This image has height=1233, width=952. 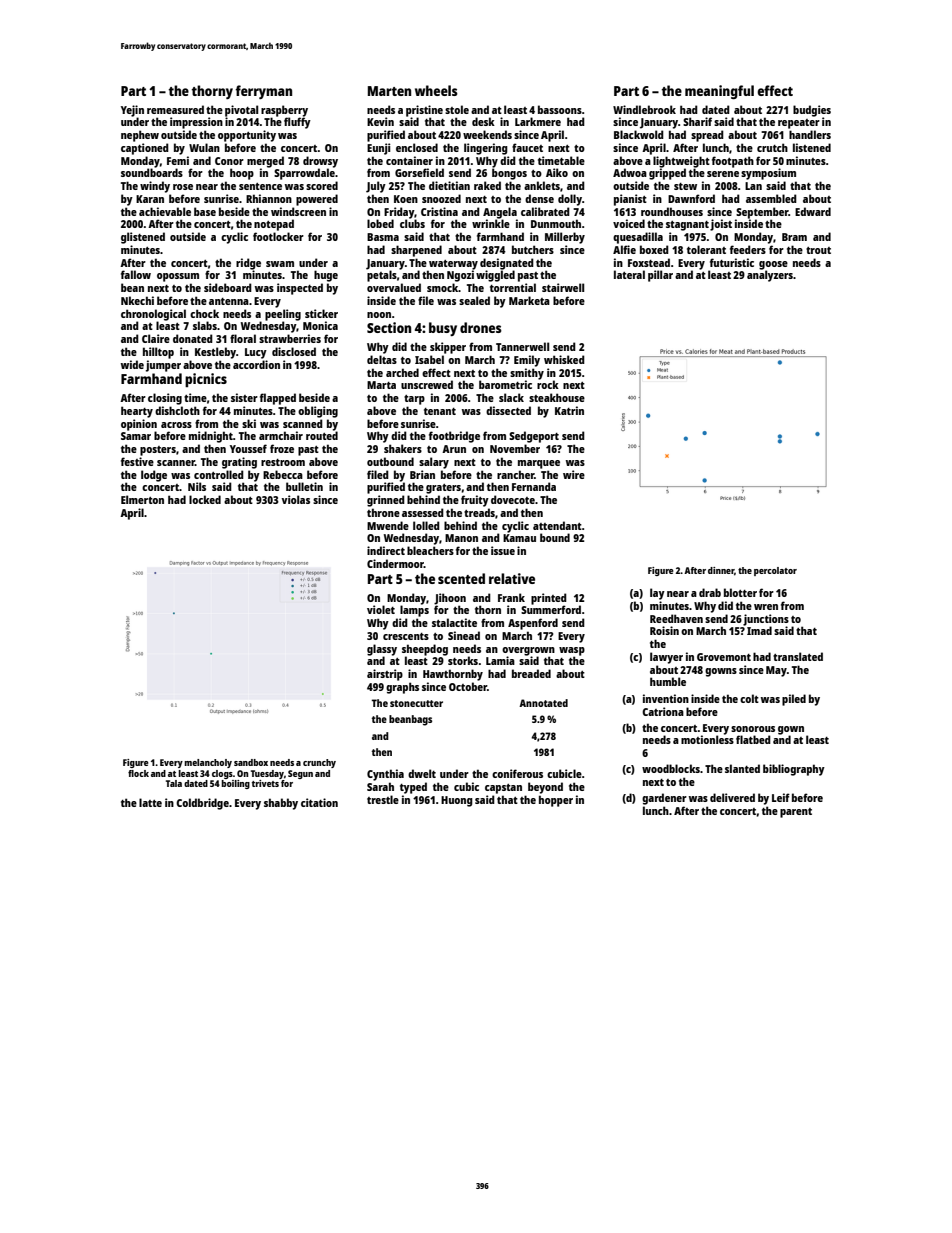 What do you see at coordinates (264, 92) in the image?
I see `ferryman` at bounding box center [264, 92].
